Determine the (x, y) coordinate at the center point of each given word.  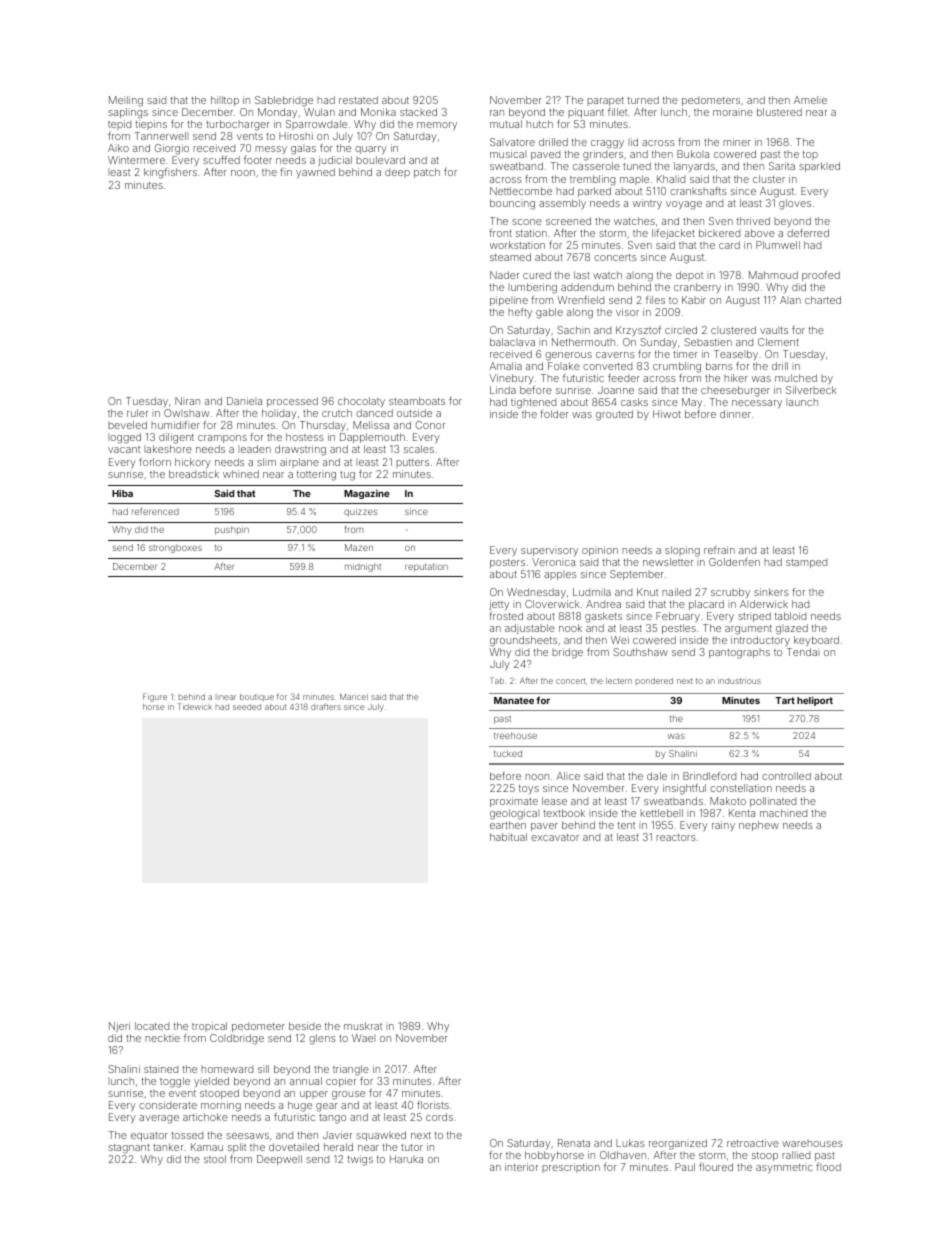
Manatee (514, 700)
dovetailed (294, 1147)
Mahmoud (773, 275)
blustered (779, 112)
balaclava (512, 342)
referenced (155, 511)
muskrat (363, 1026)
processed (292, 402)
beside (305, 1026)
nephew (759, 826)
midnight (363, 567)
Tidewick (194, 706)
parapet (605, 101)
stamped (806, 563)
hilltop (225, 101)
